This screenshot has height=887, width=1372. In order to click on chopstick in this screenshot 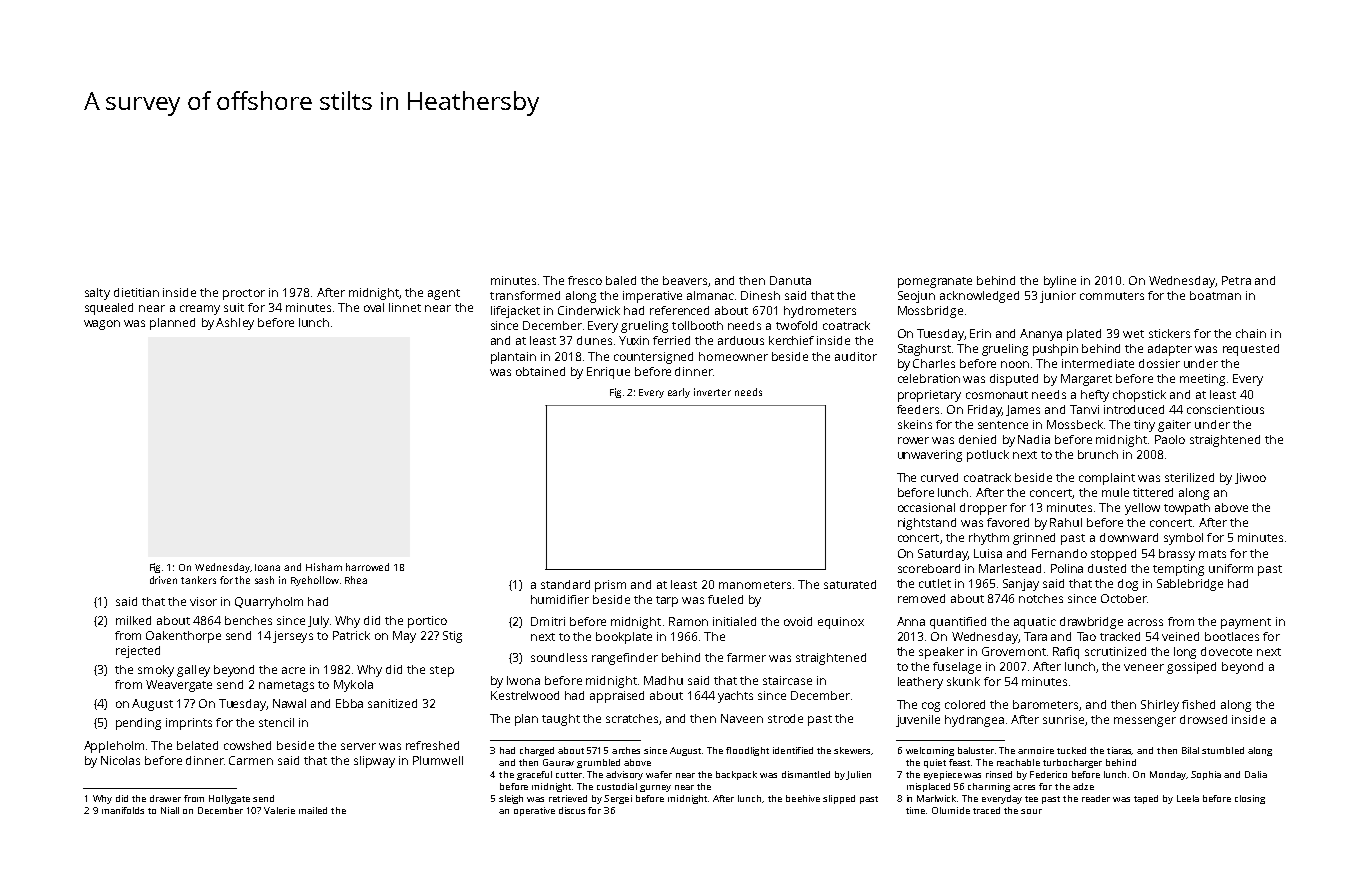, I will do `click(1139, 396)`.
